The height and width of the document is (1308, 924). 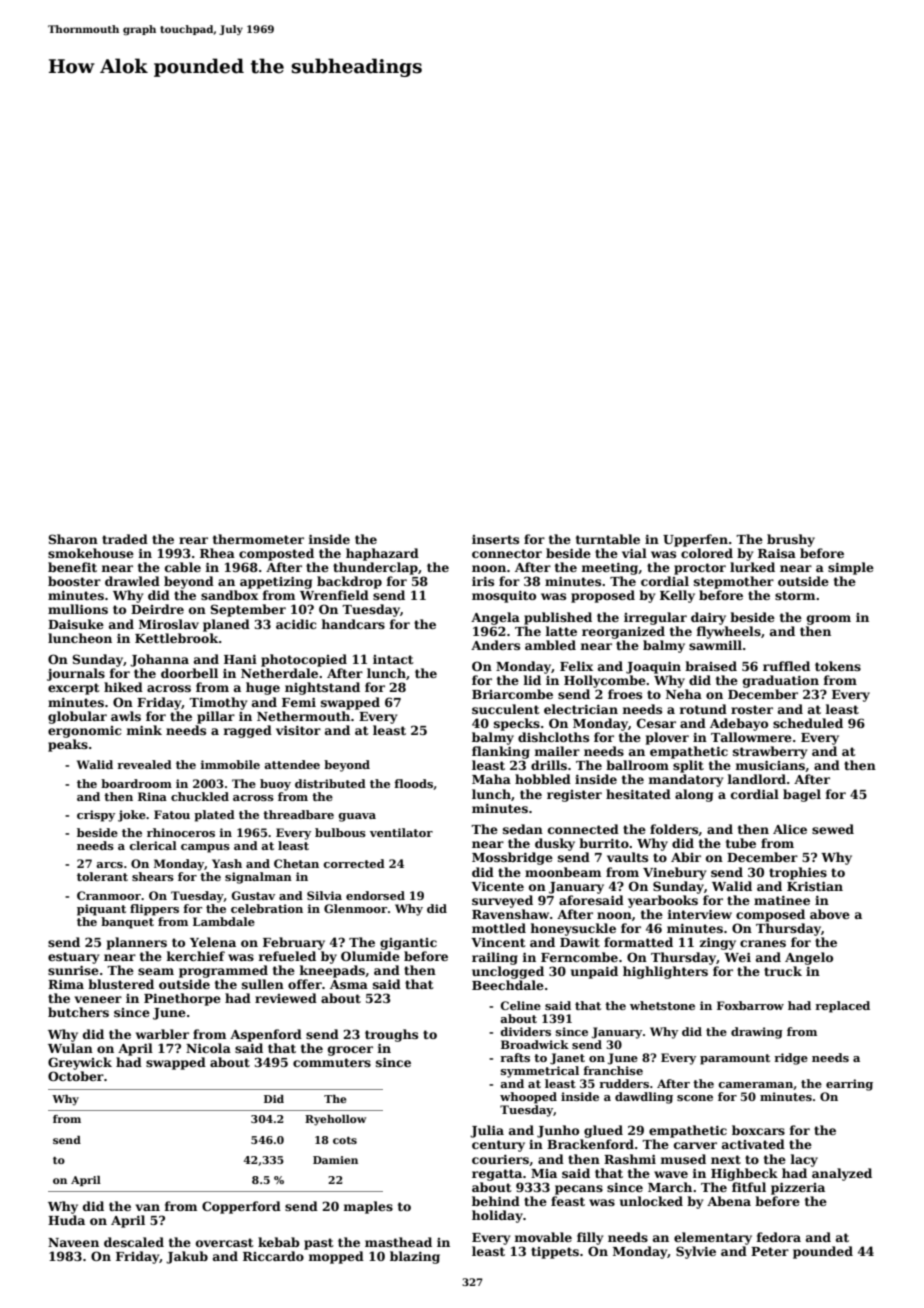 What do you see at coordinates (791, 540) in the document?
I see `brushy` at bounding box center [791, 540].
